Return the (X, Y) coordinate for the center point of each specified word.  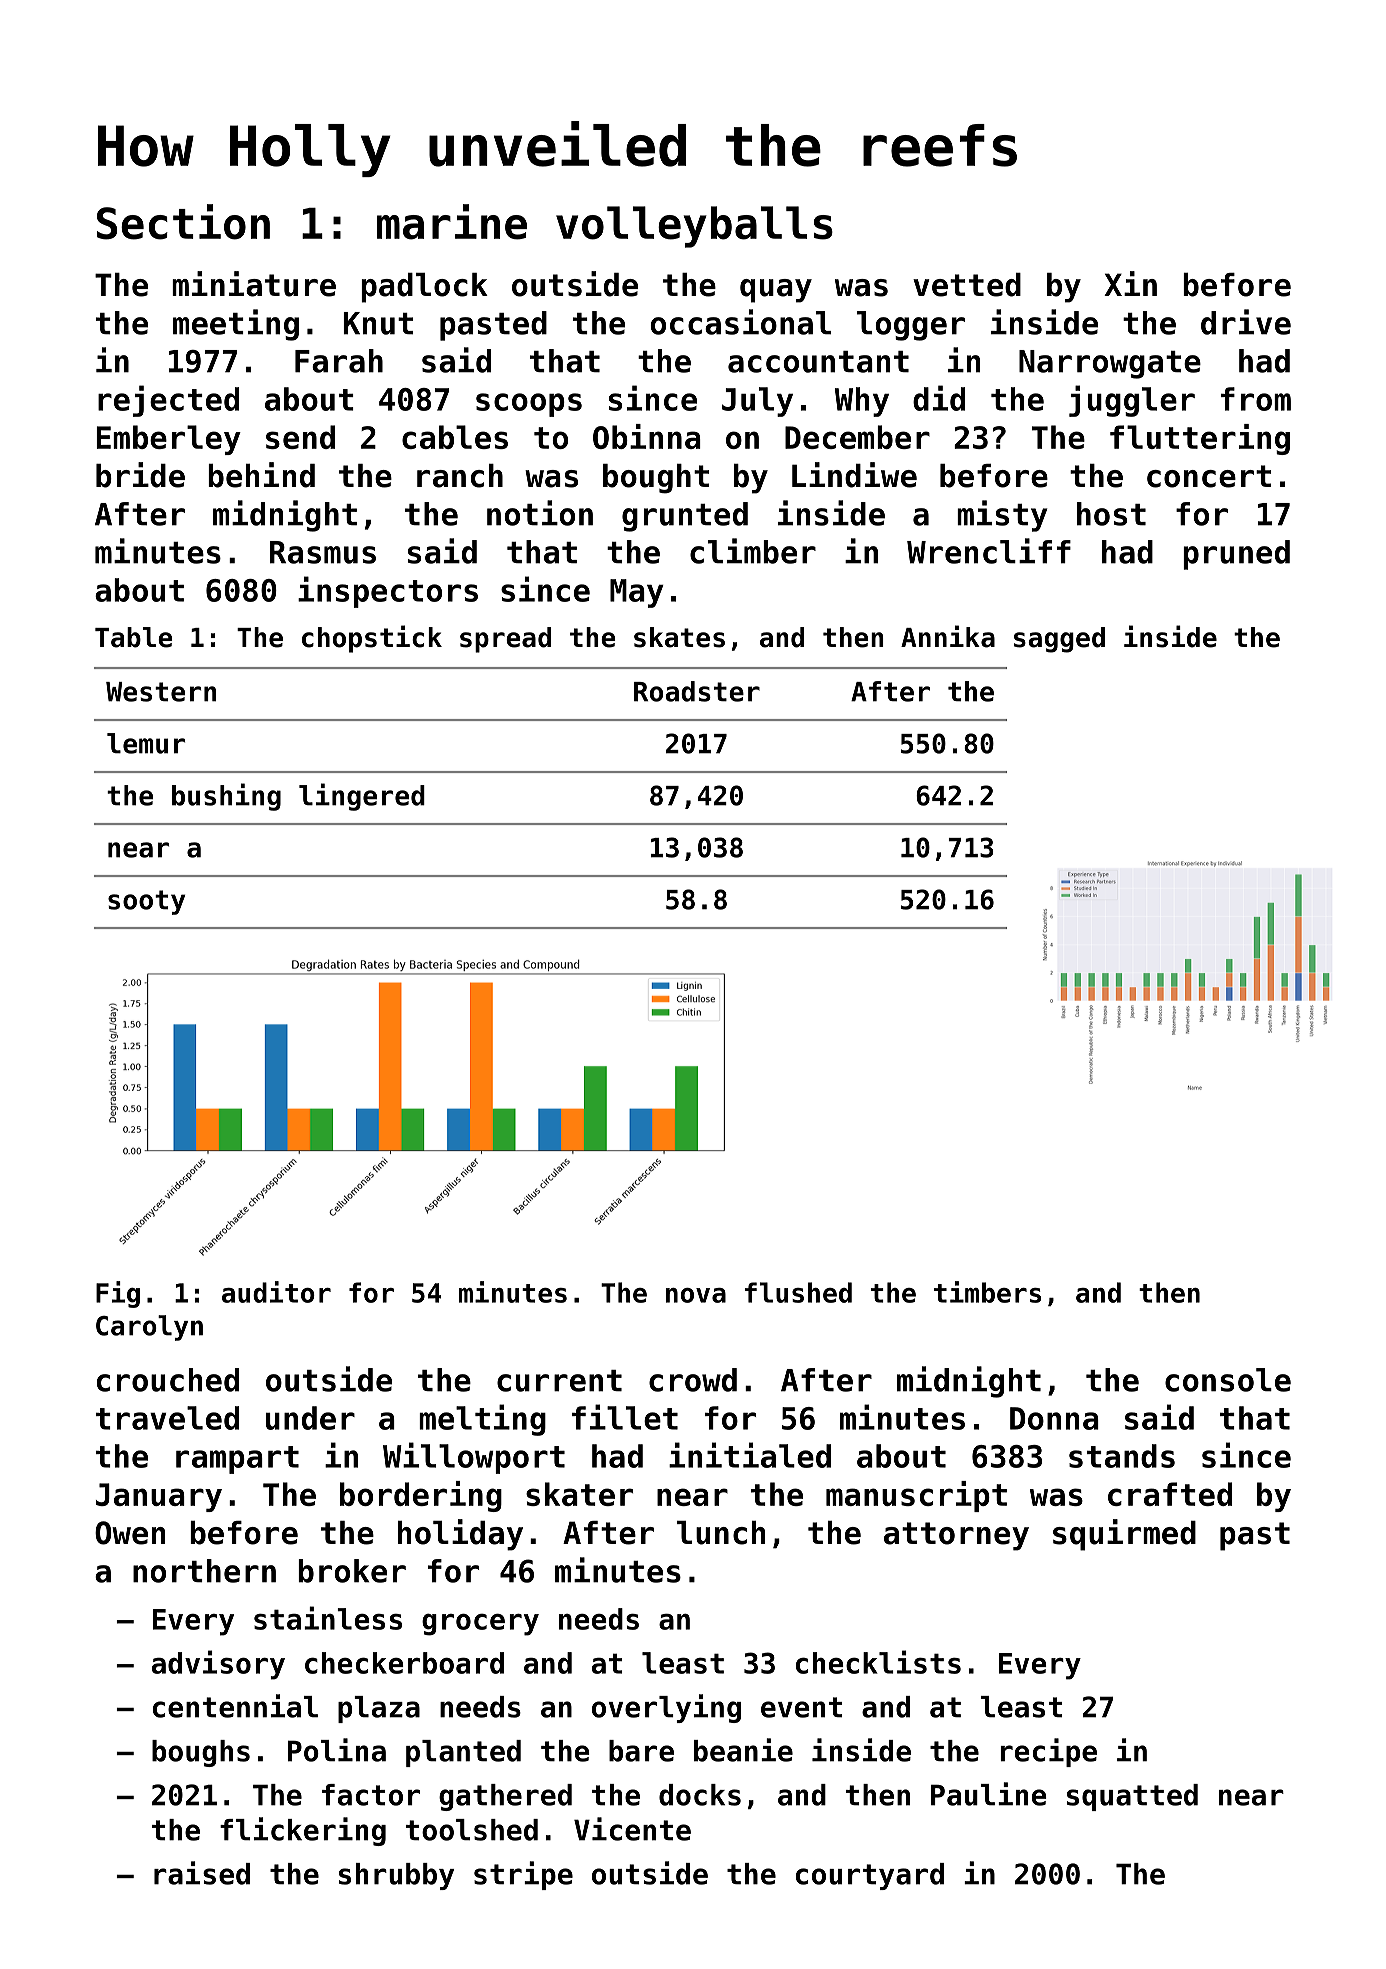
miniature (254, 284)
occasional (740, 322)
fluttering (1200, 439)
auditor (276, 1292)
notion (540, 513)
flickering (303, 1831)
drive (1246, 322)
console (1228, 1380)
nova (696, 1295)
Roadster (697, 691)
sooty (146, 902)
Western (161, 692)
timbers (987, 1292)
